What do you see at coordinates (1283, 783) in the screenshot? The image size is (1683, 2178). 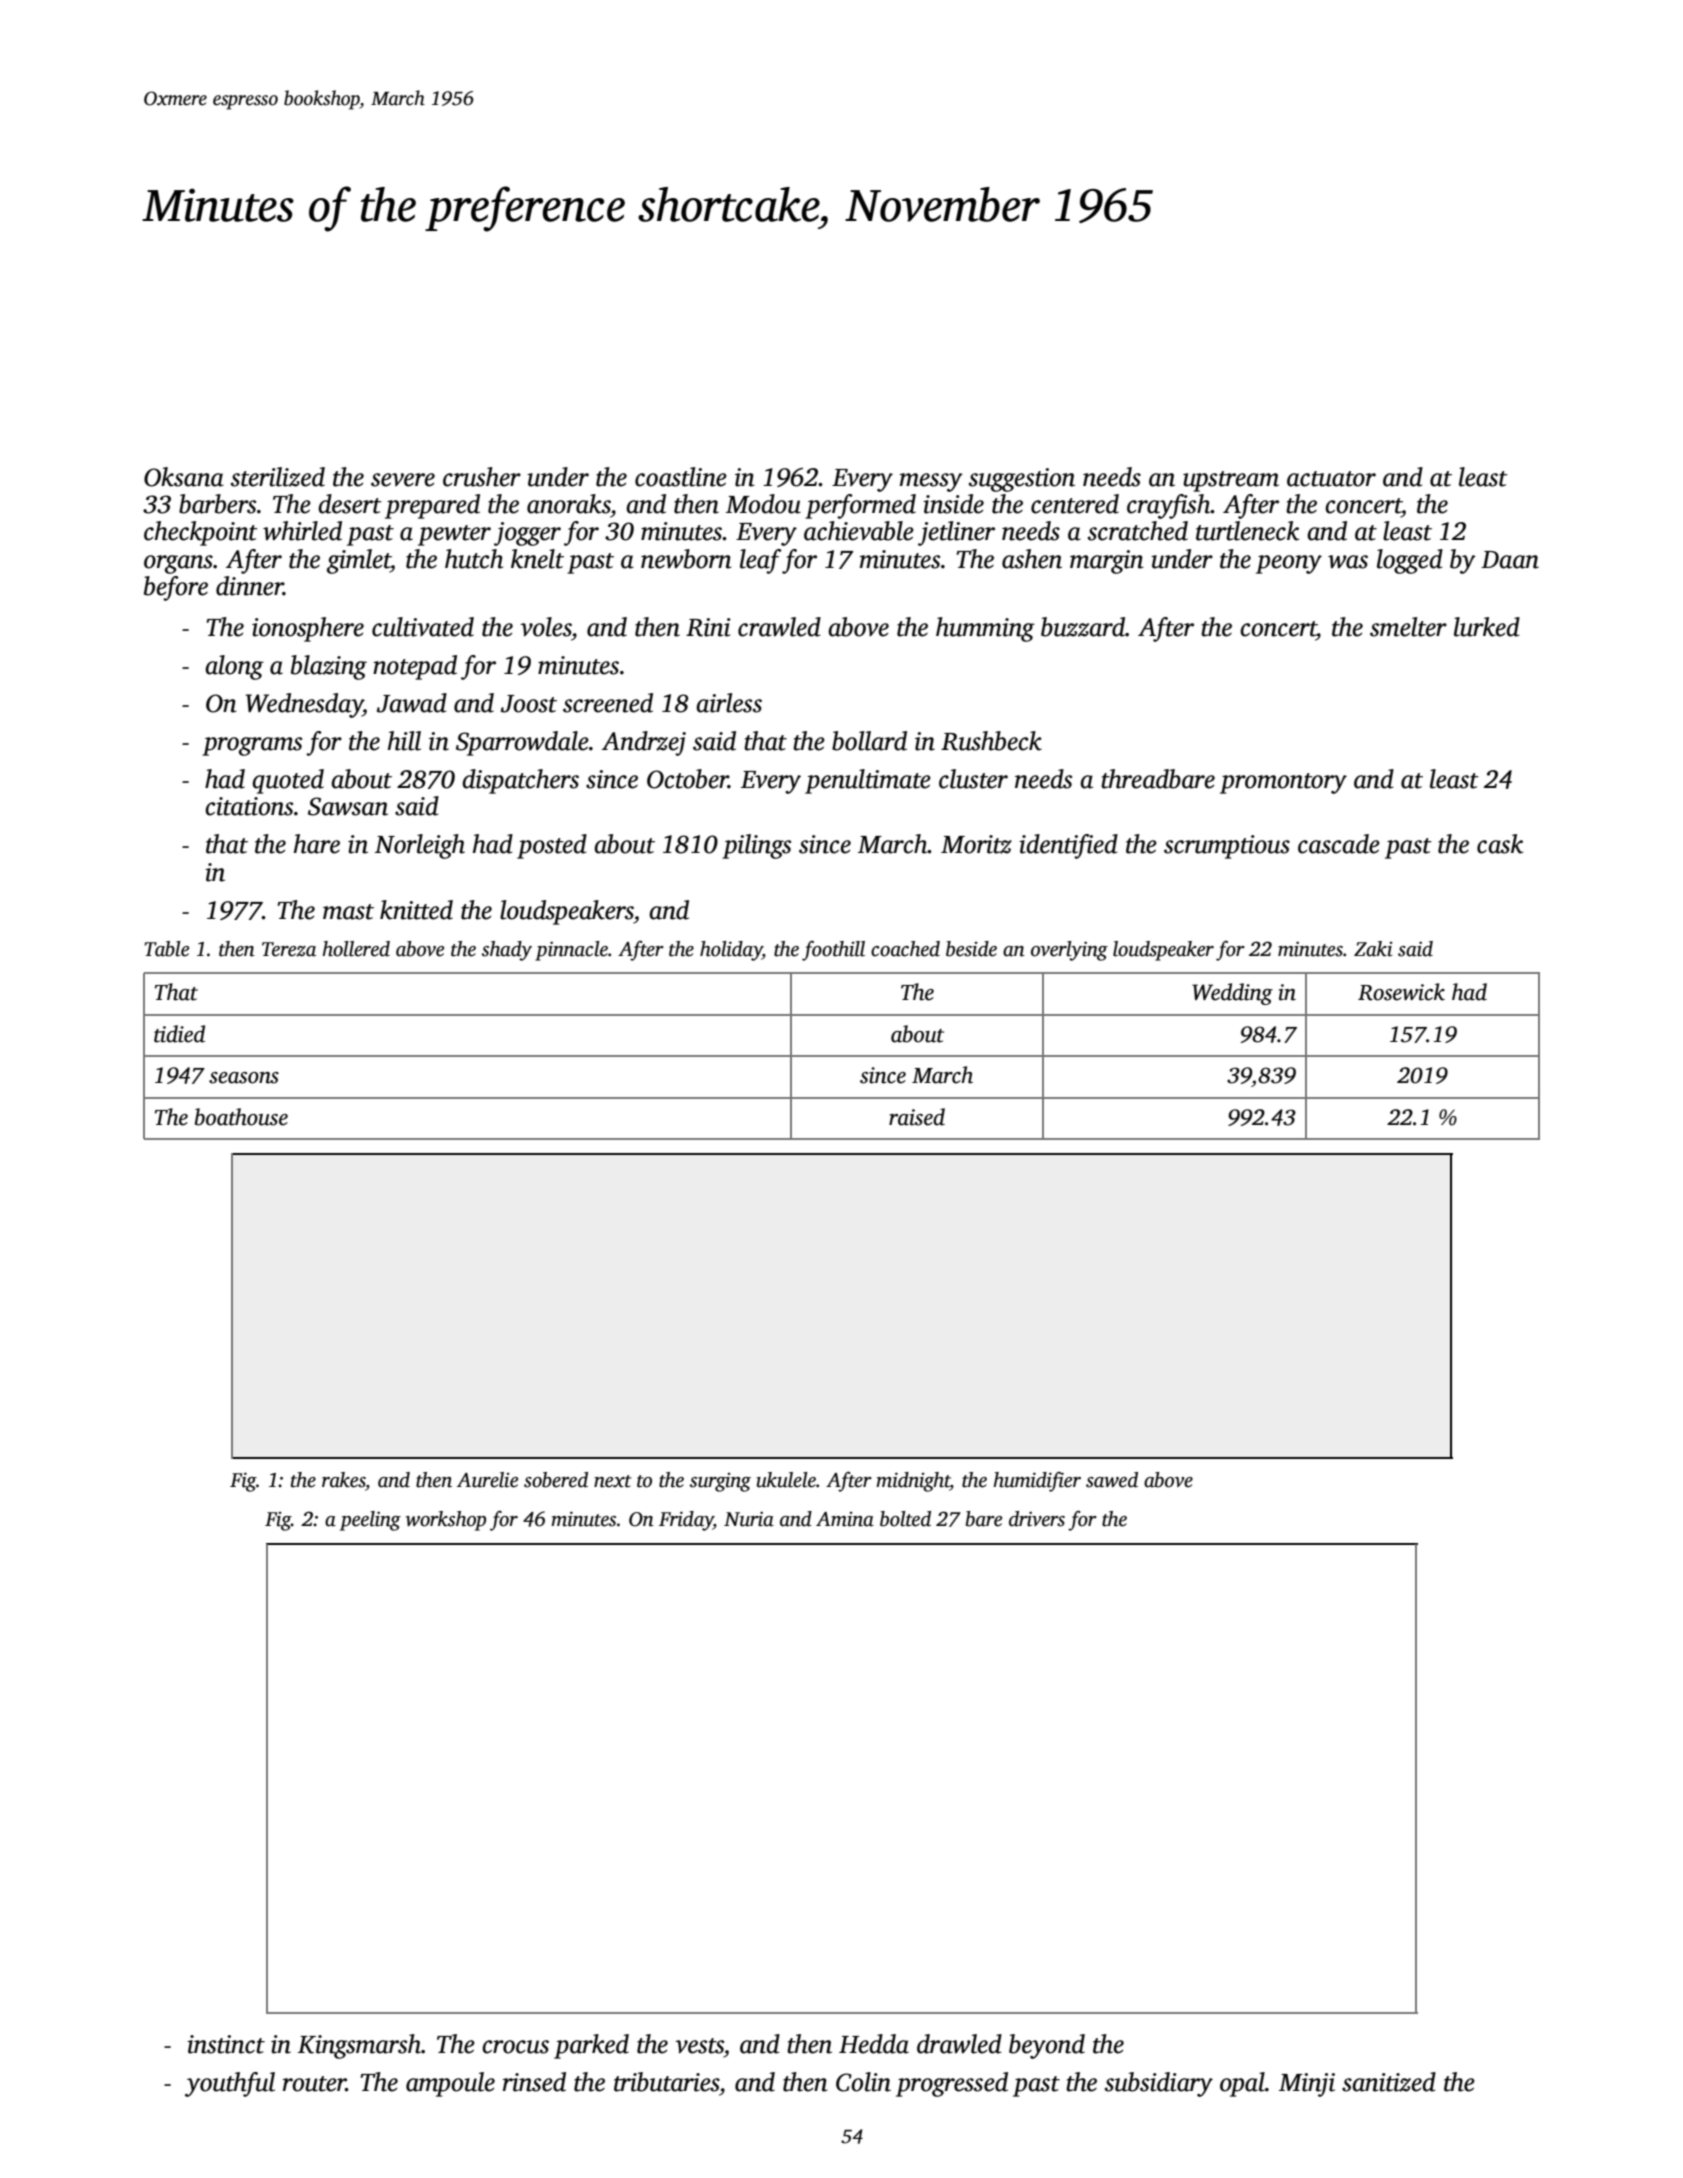 I see `promontory` at bounding box center [1283, 783].
